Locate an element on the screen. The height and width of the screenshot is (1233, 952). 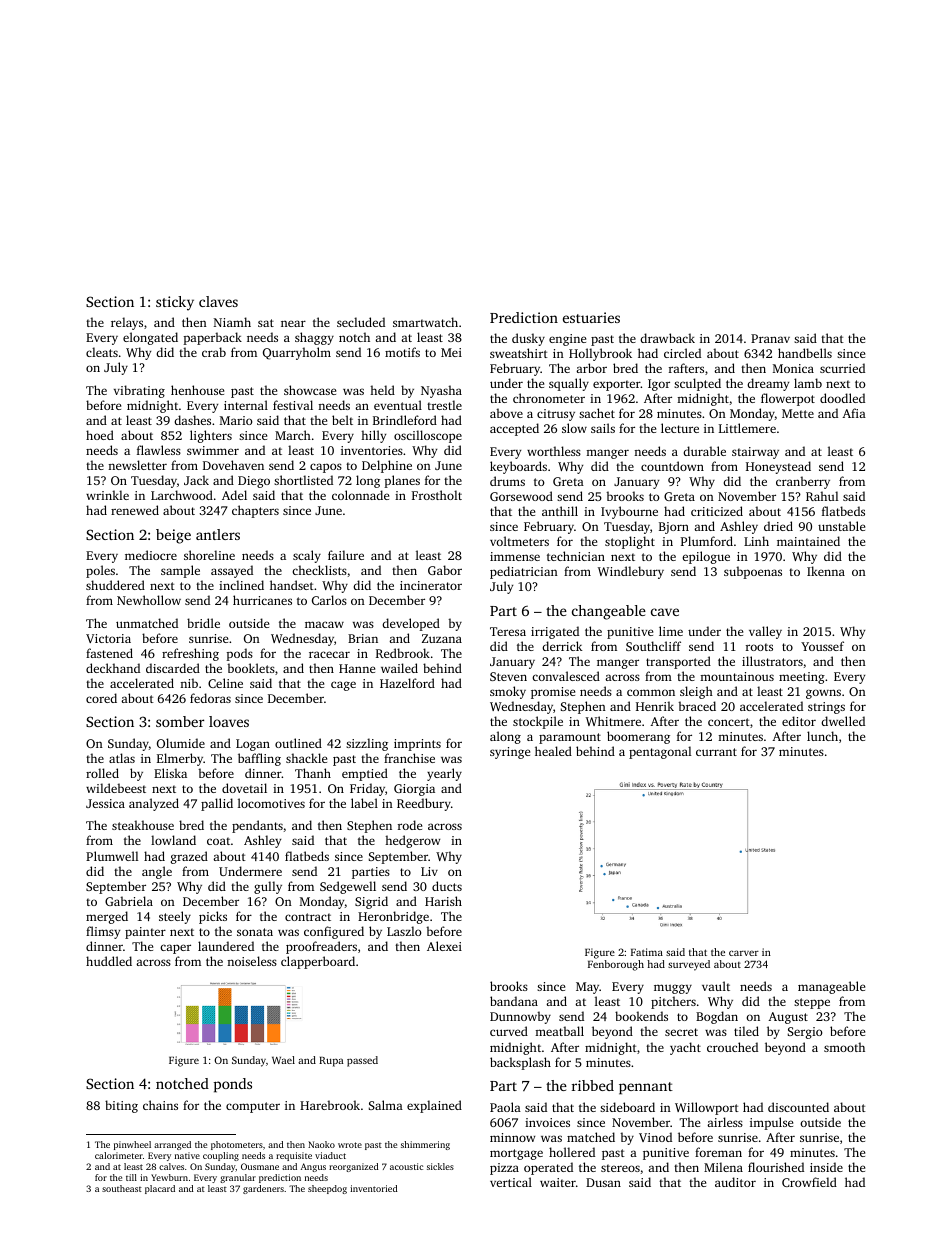
Crowfield is located at coordinates (809, 1182).
